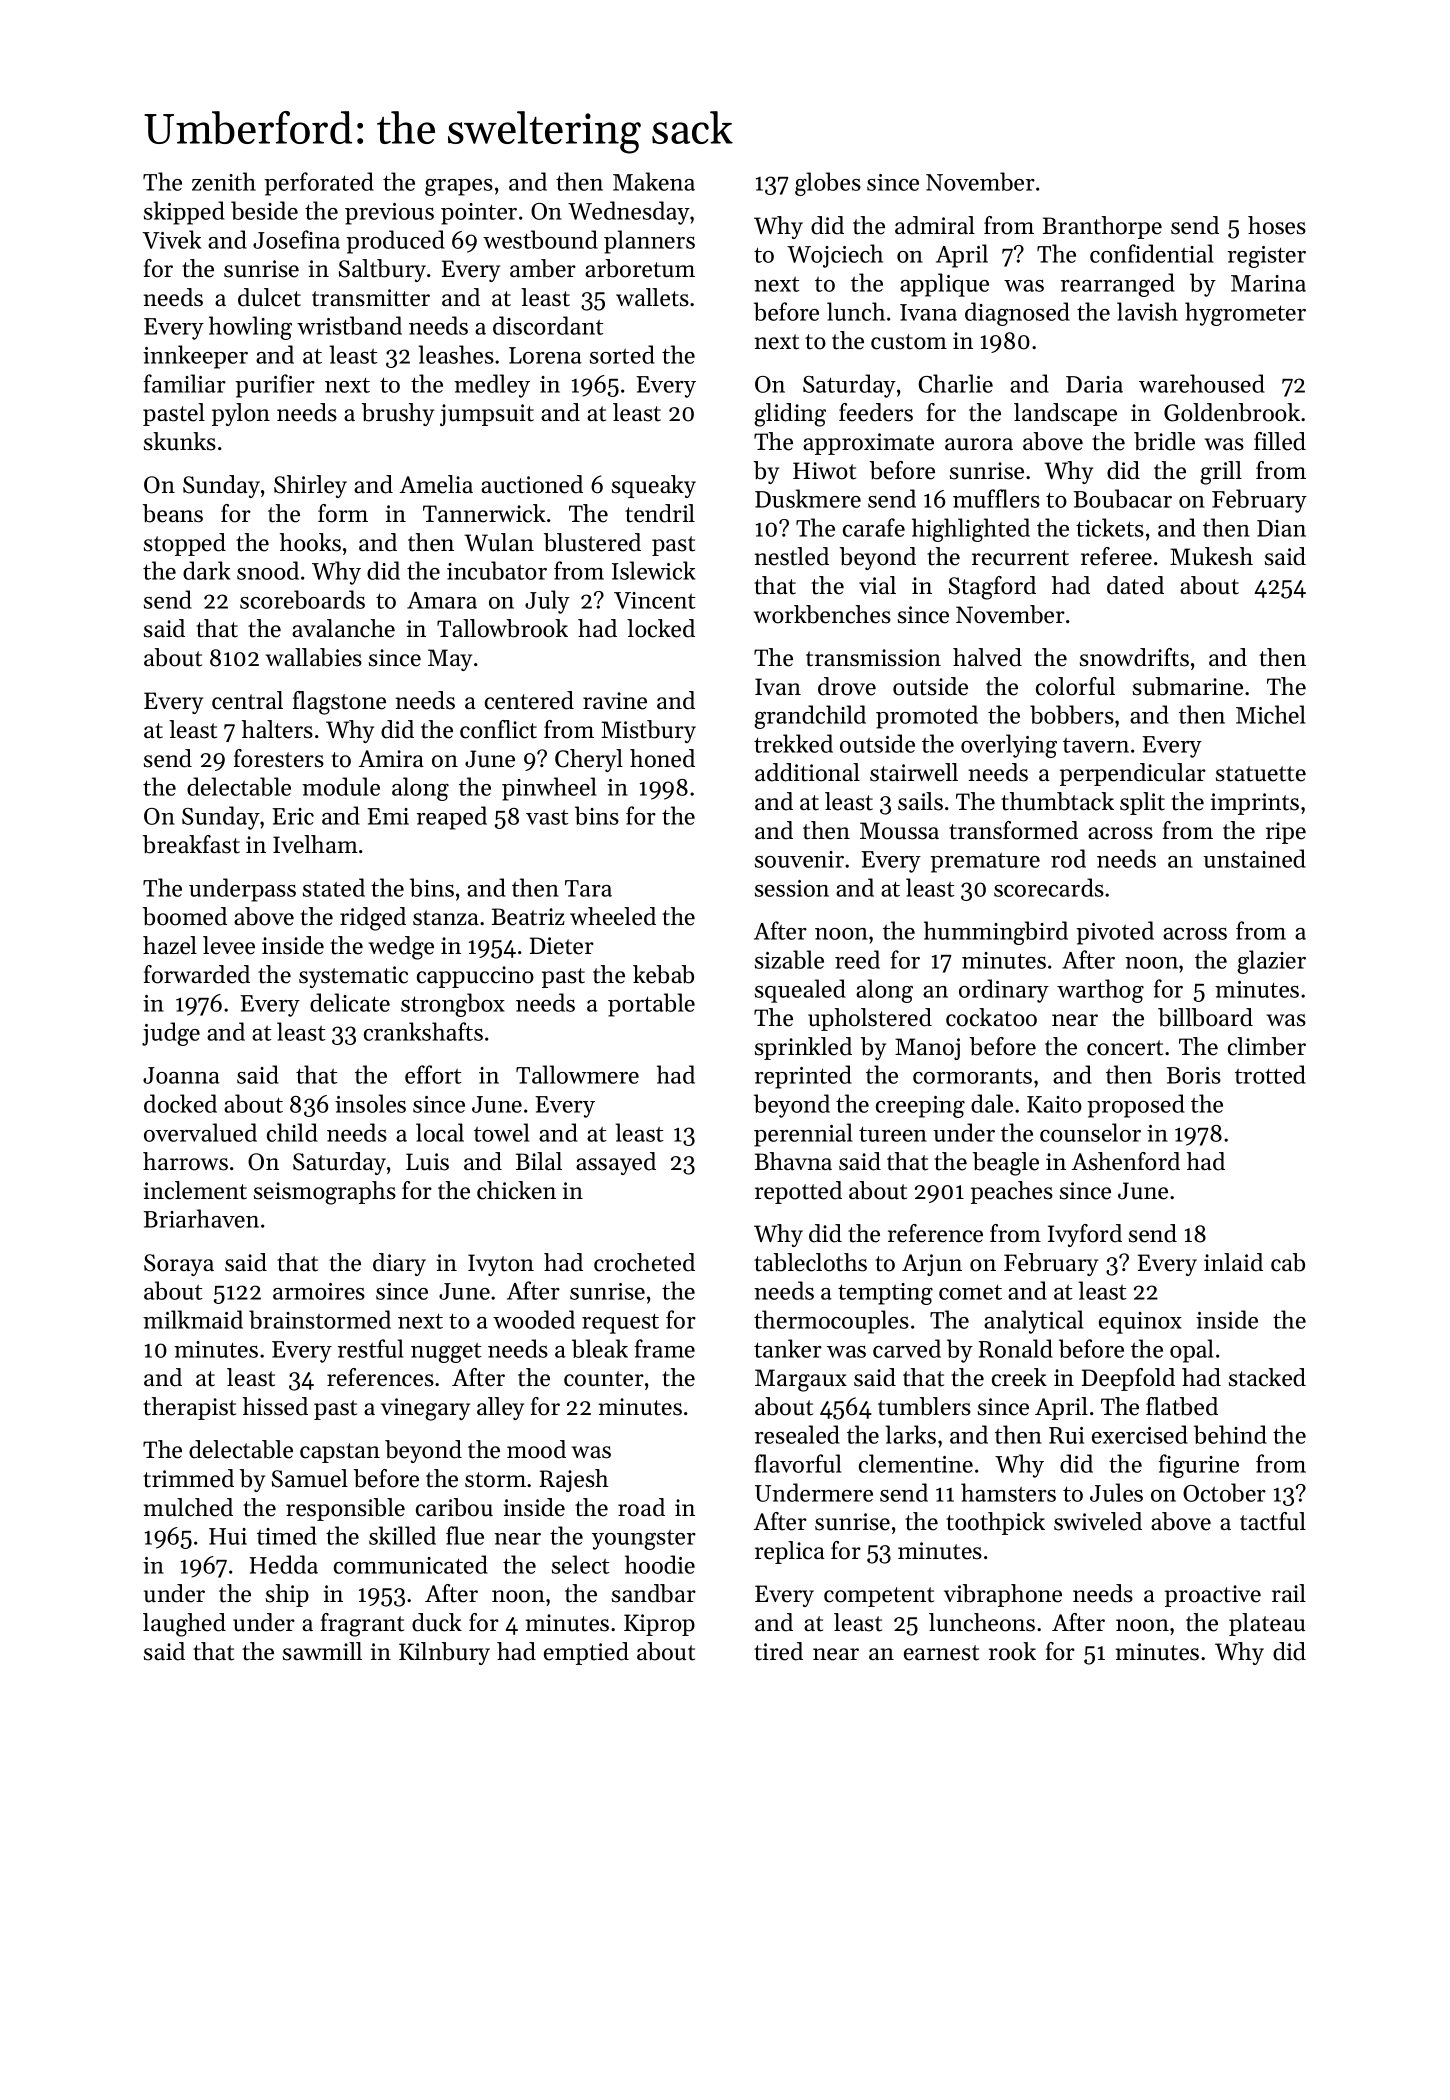 Image resolution: width=1450 pixels, height=2100 pixels. I want to click on glazier, so click(1271, 962).
